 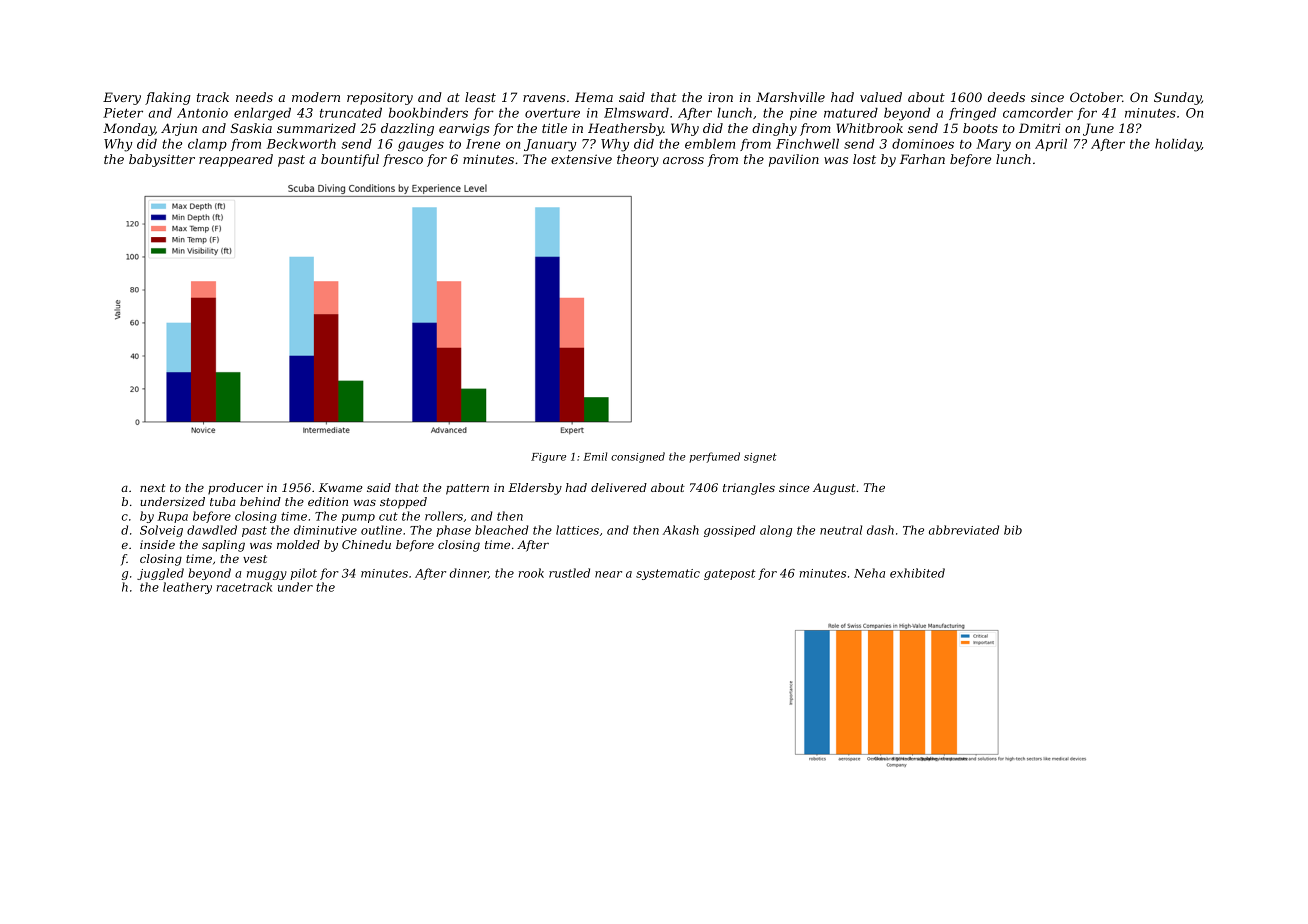 What do you see at coordinates (403, 160) in the screenshot?
I see `fresco` at bounding box center [403, 160].
